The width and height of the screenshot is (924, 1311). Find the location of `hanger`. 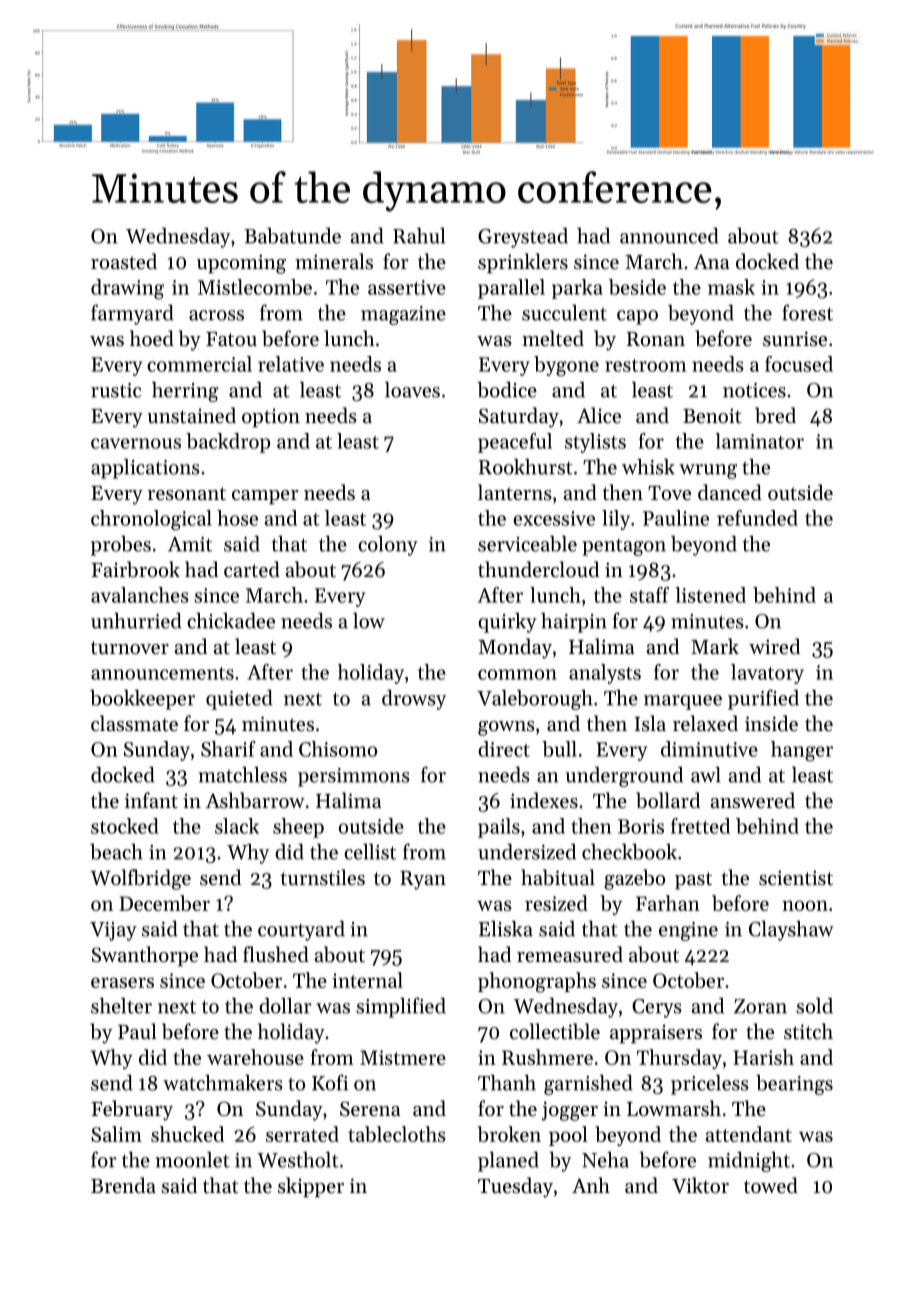

hanger is located at coordinates (802, 751).
